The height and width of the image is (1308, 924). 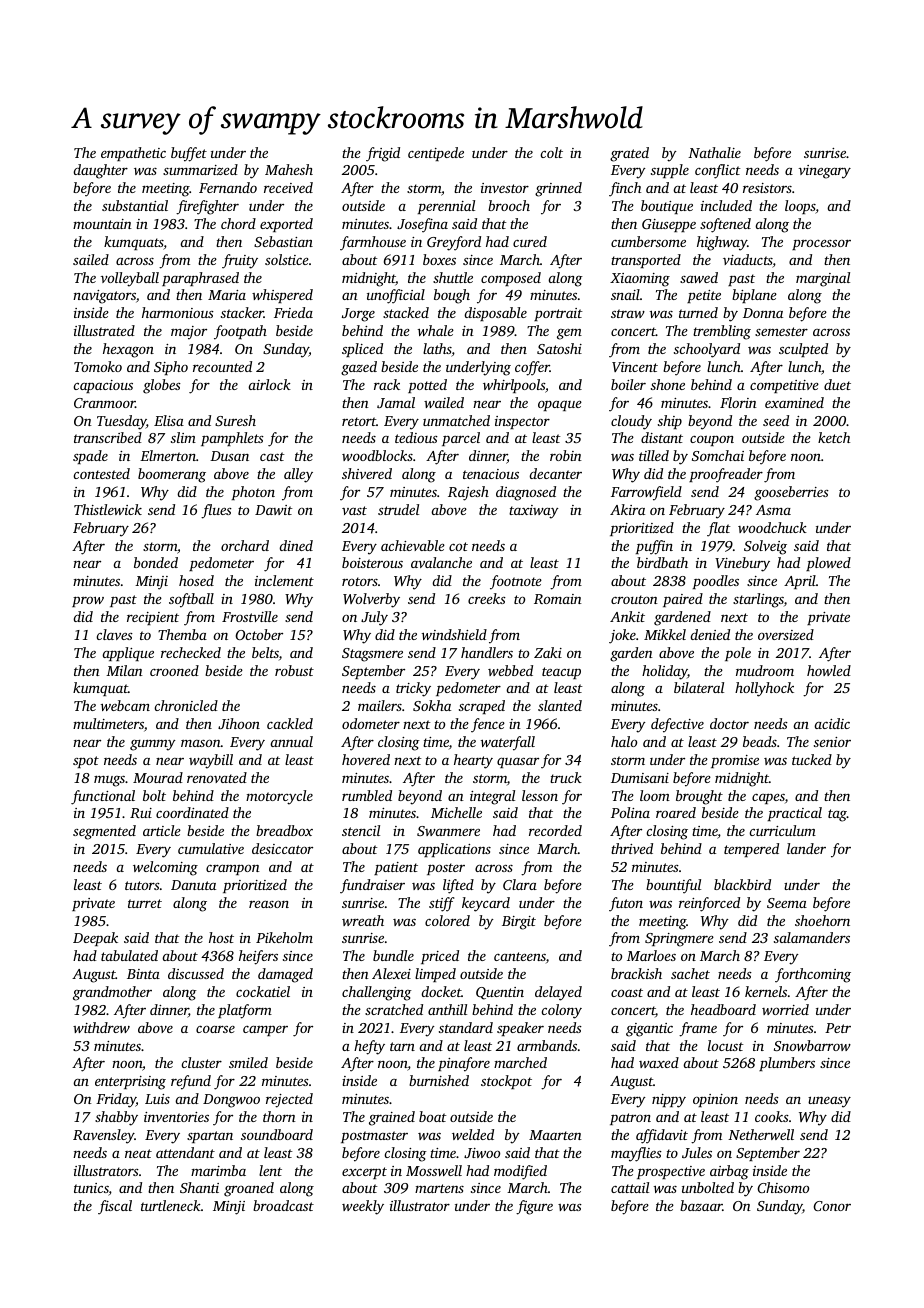 What do you see at coordinates (373, 243) in the image?
I see `farmhouse` at bounding box center [373, 243].
